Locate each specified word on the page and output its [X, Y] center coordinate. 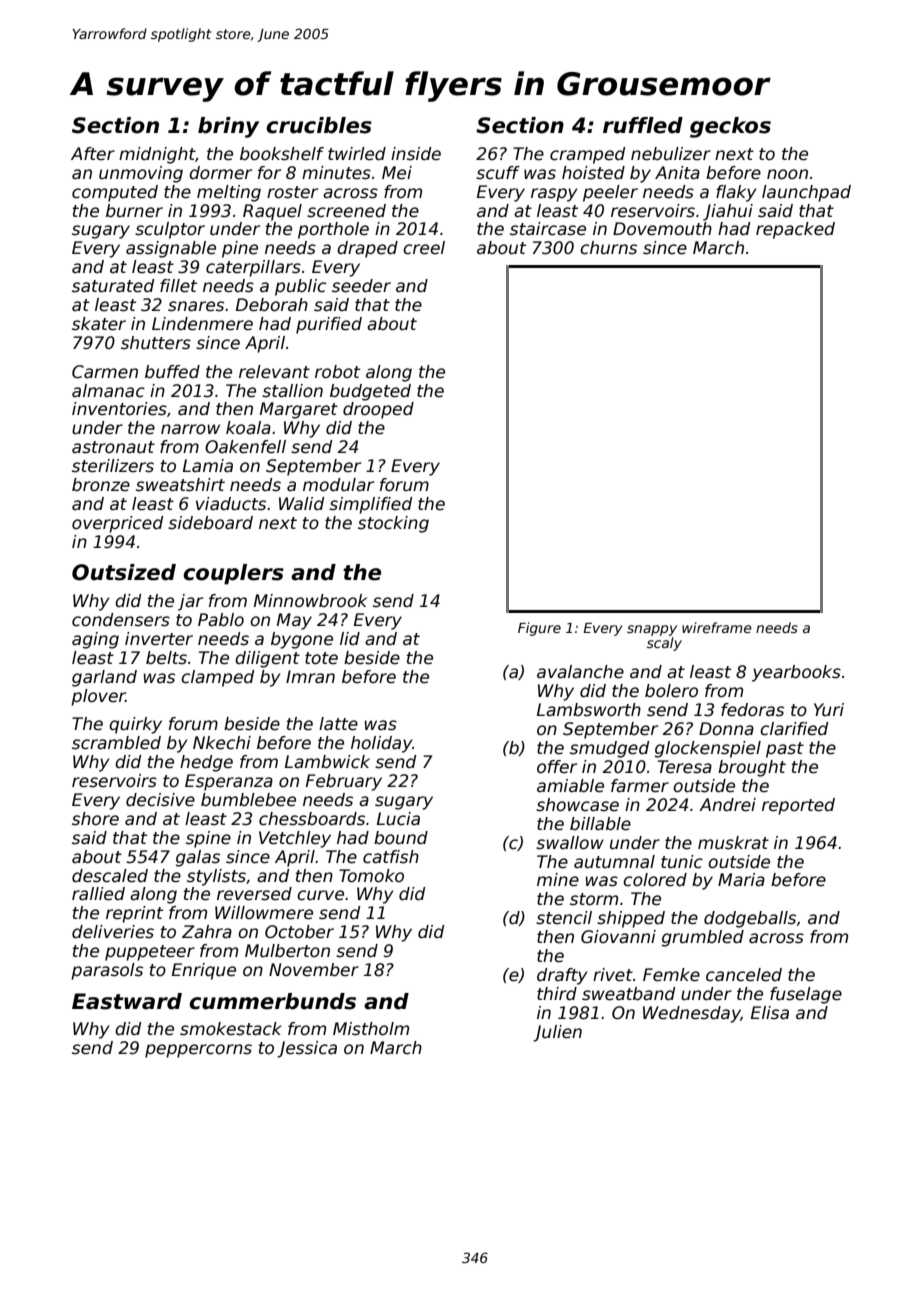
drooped [378, 410]
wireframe [717, 627]
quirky [135, 725]
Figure [539, 629]
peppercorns [198, 1051]
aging [95, 640]
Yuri [829, 709]
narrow [190, 429]
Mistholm [371, 1029]
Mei [397, 173]
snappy [652, 630]
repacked [795, 230]
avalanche [580, 672]
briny [228, 127]
